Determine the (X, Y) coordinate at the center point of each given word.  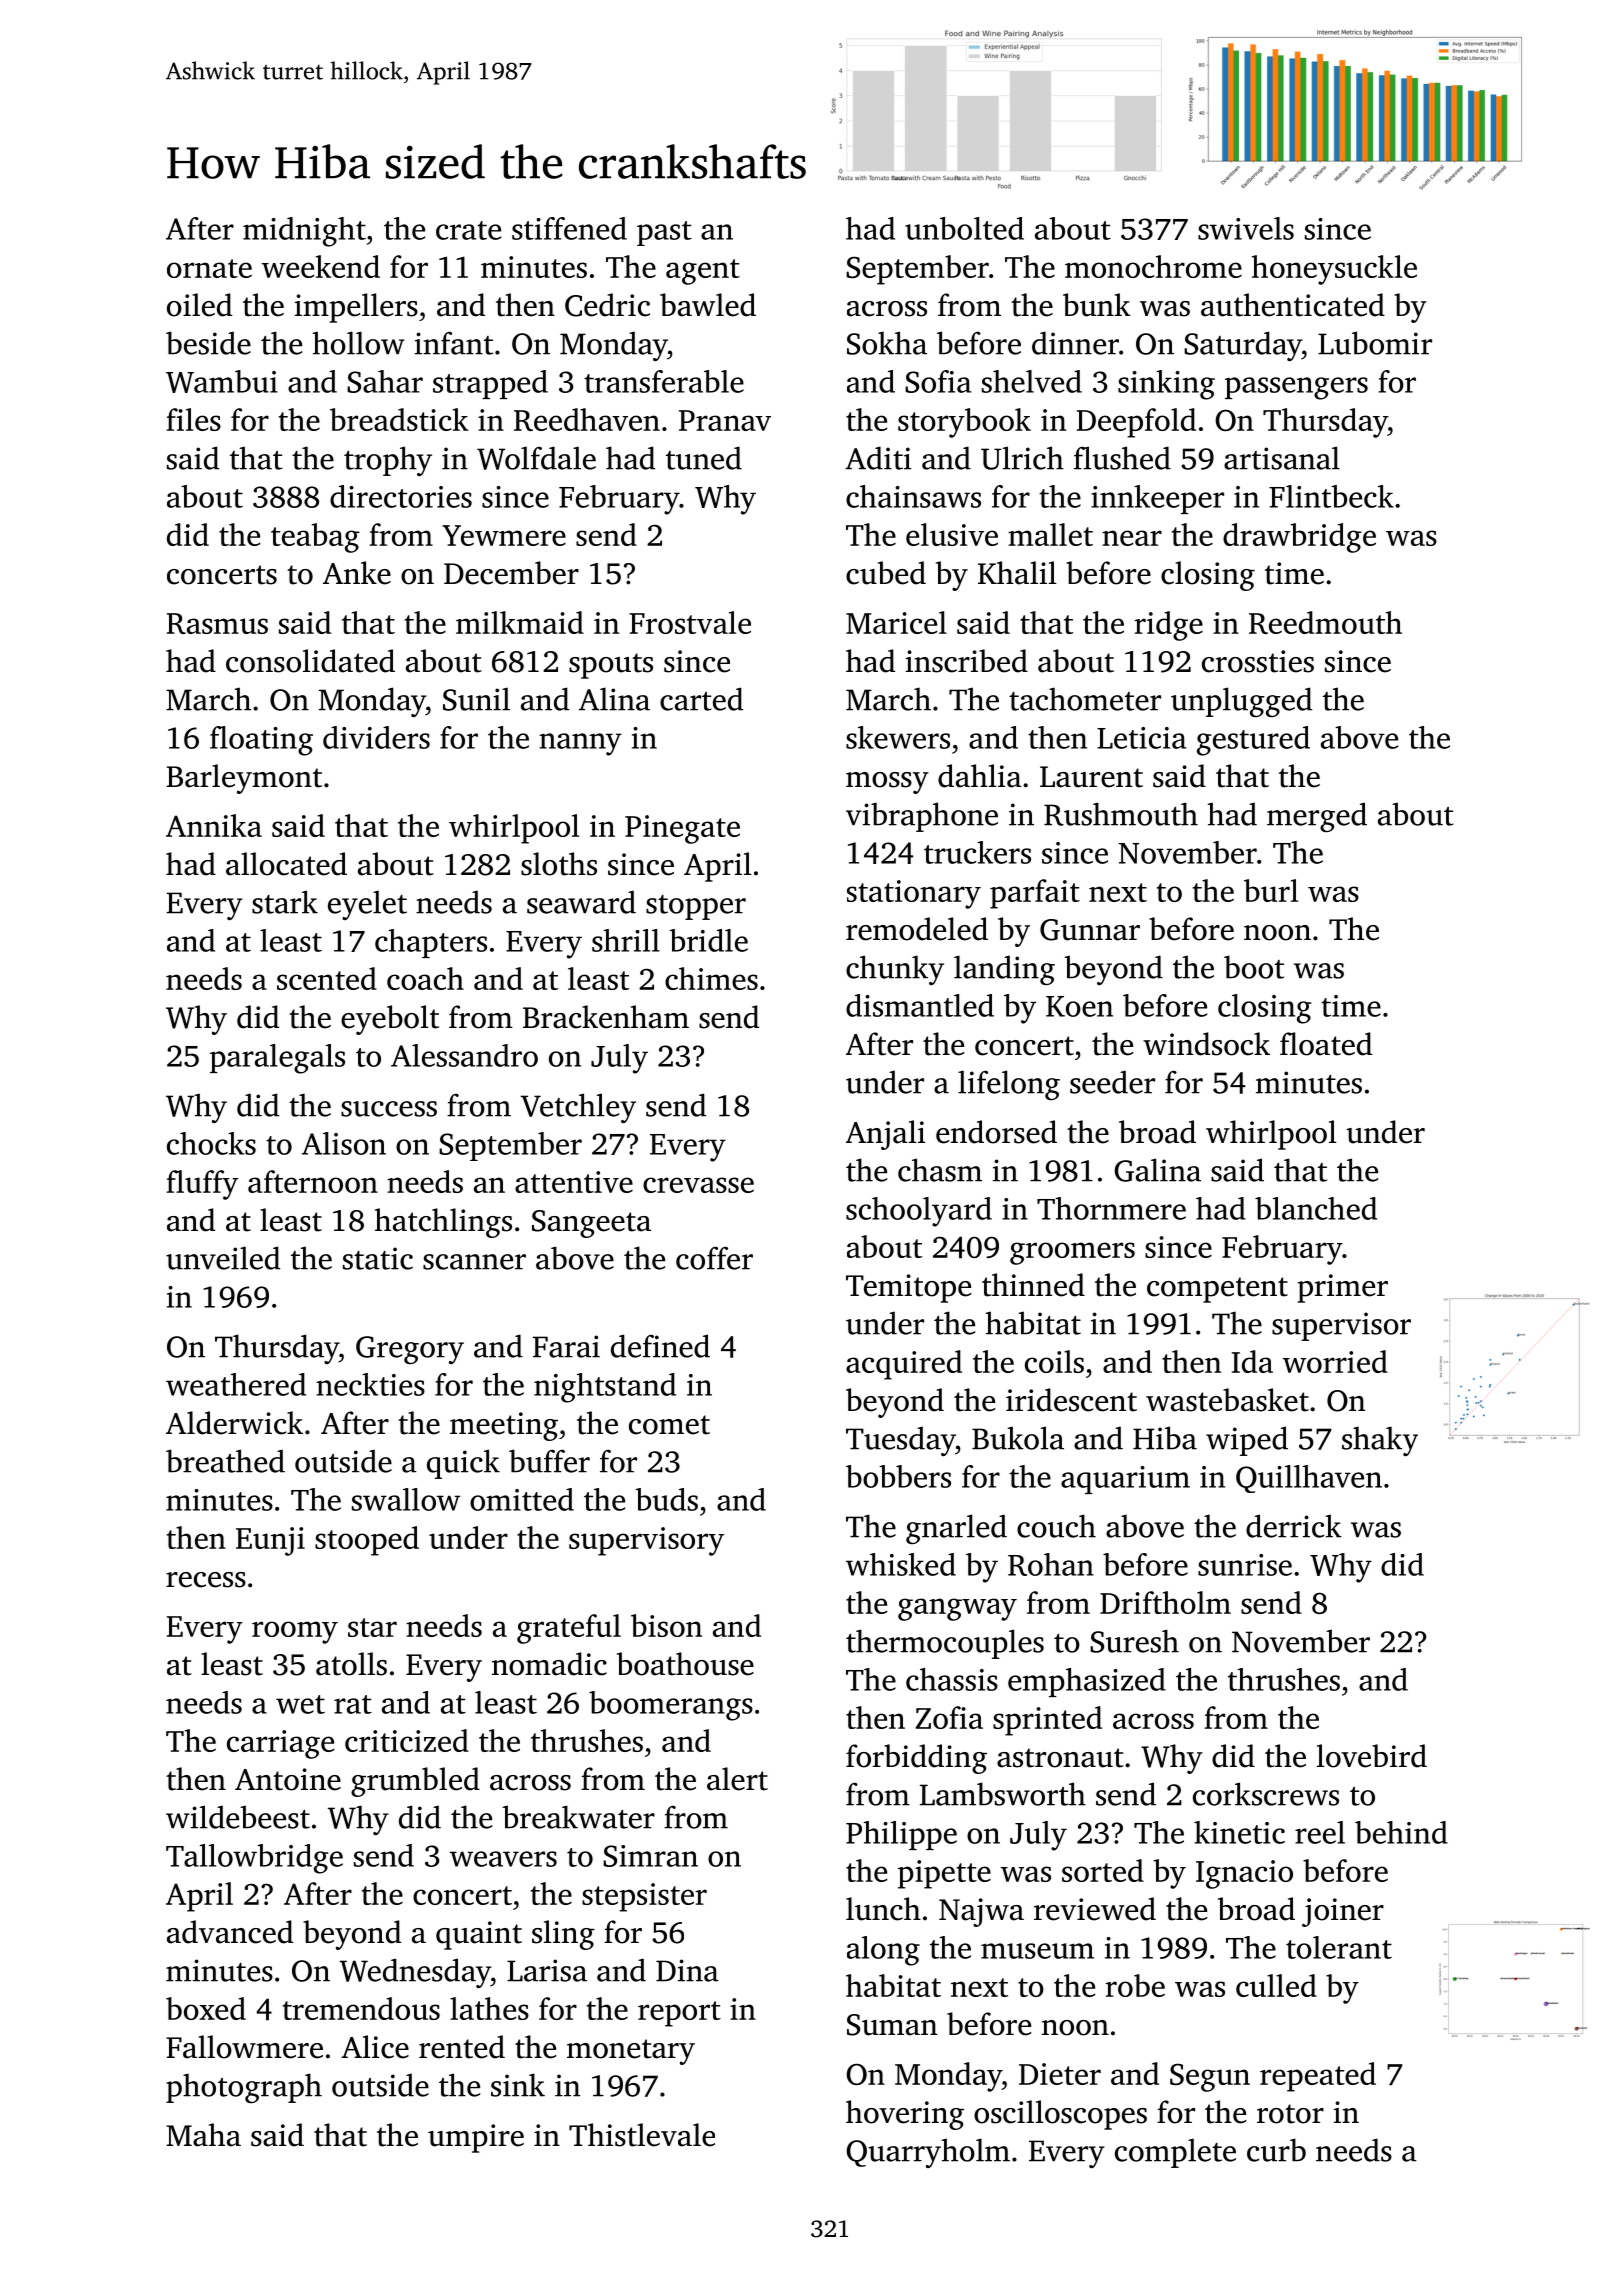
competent (1217, 1290)
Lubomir (1375, 343)
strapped (490, 384)
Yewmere (504, 535)
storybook (964, 423)
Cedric (607, 305)
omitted (522, 1499)
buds (666, 1499)
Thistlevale (642, 2135)
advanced (230, 1932)
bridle (708, 940)
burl (1271, 890)
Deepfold (1136, 423)
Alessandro (464, 1055)
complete (1175, 2153)
